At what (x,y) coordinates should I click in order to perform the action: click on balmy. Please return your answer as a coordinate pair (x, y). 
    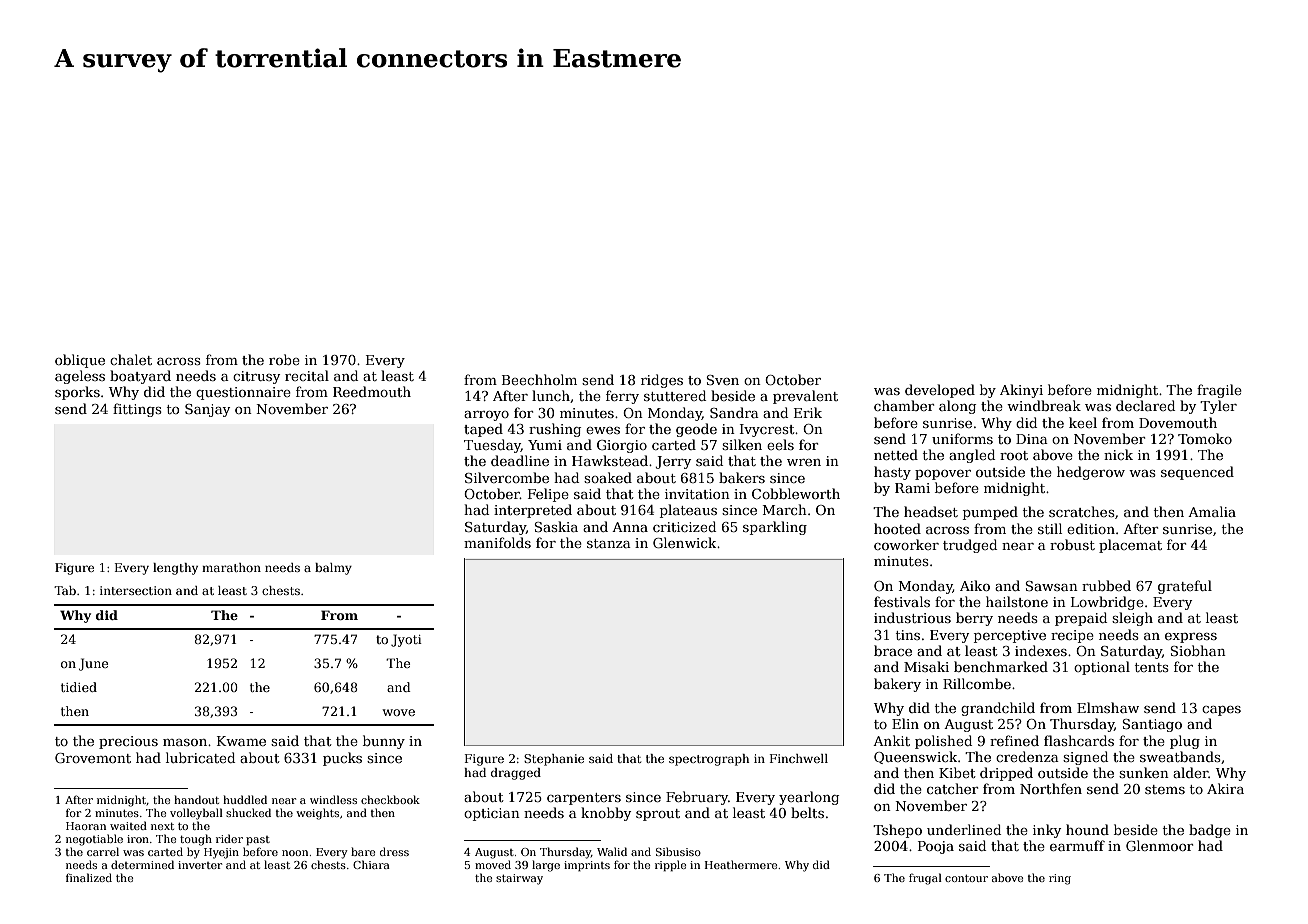
    Looking at the image, I should click on (333, 569).
